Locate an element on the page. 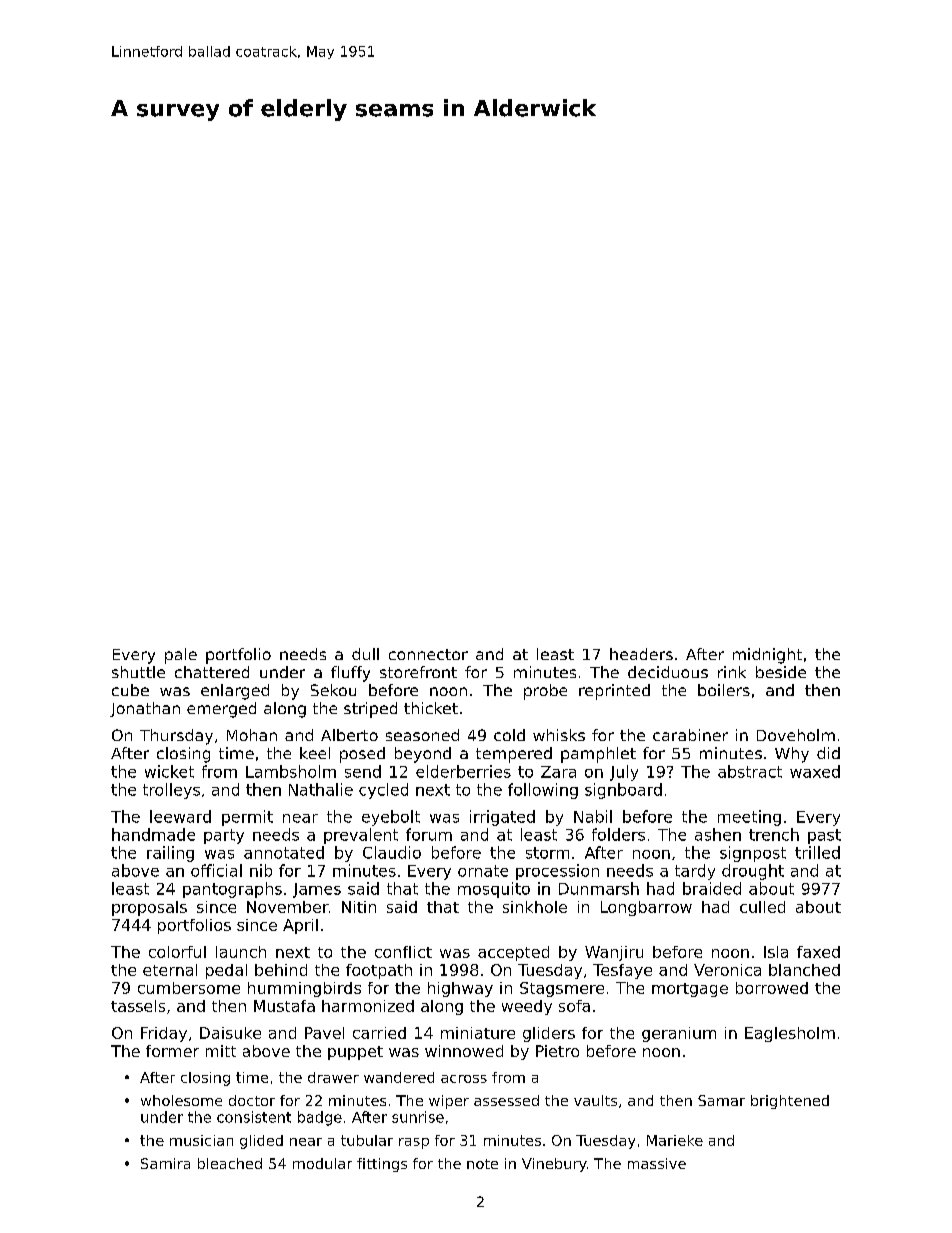 The image size is (952, 1233). massive is located at coordinates (657, 1163).
